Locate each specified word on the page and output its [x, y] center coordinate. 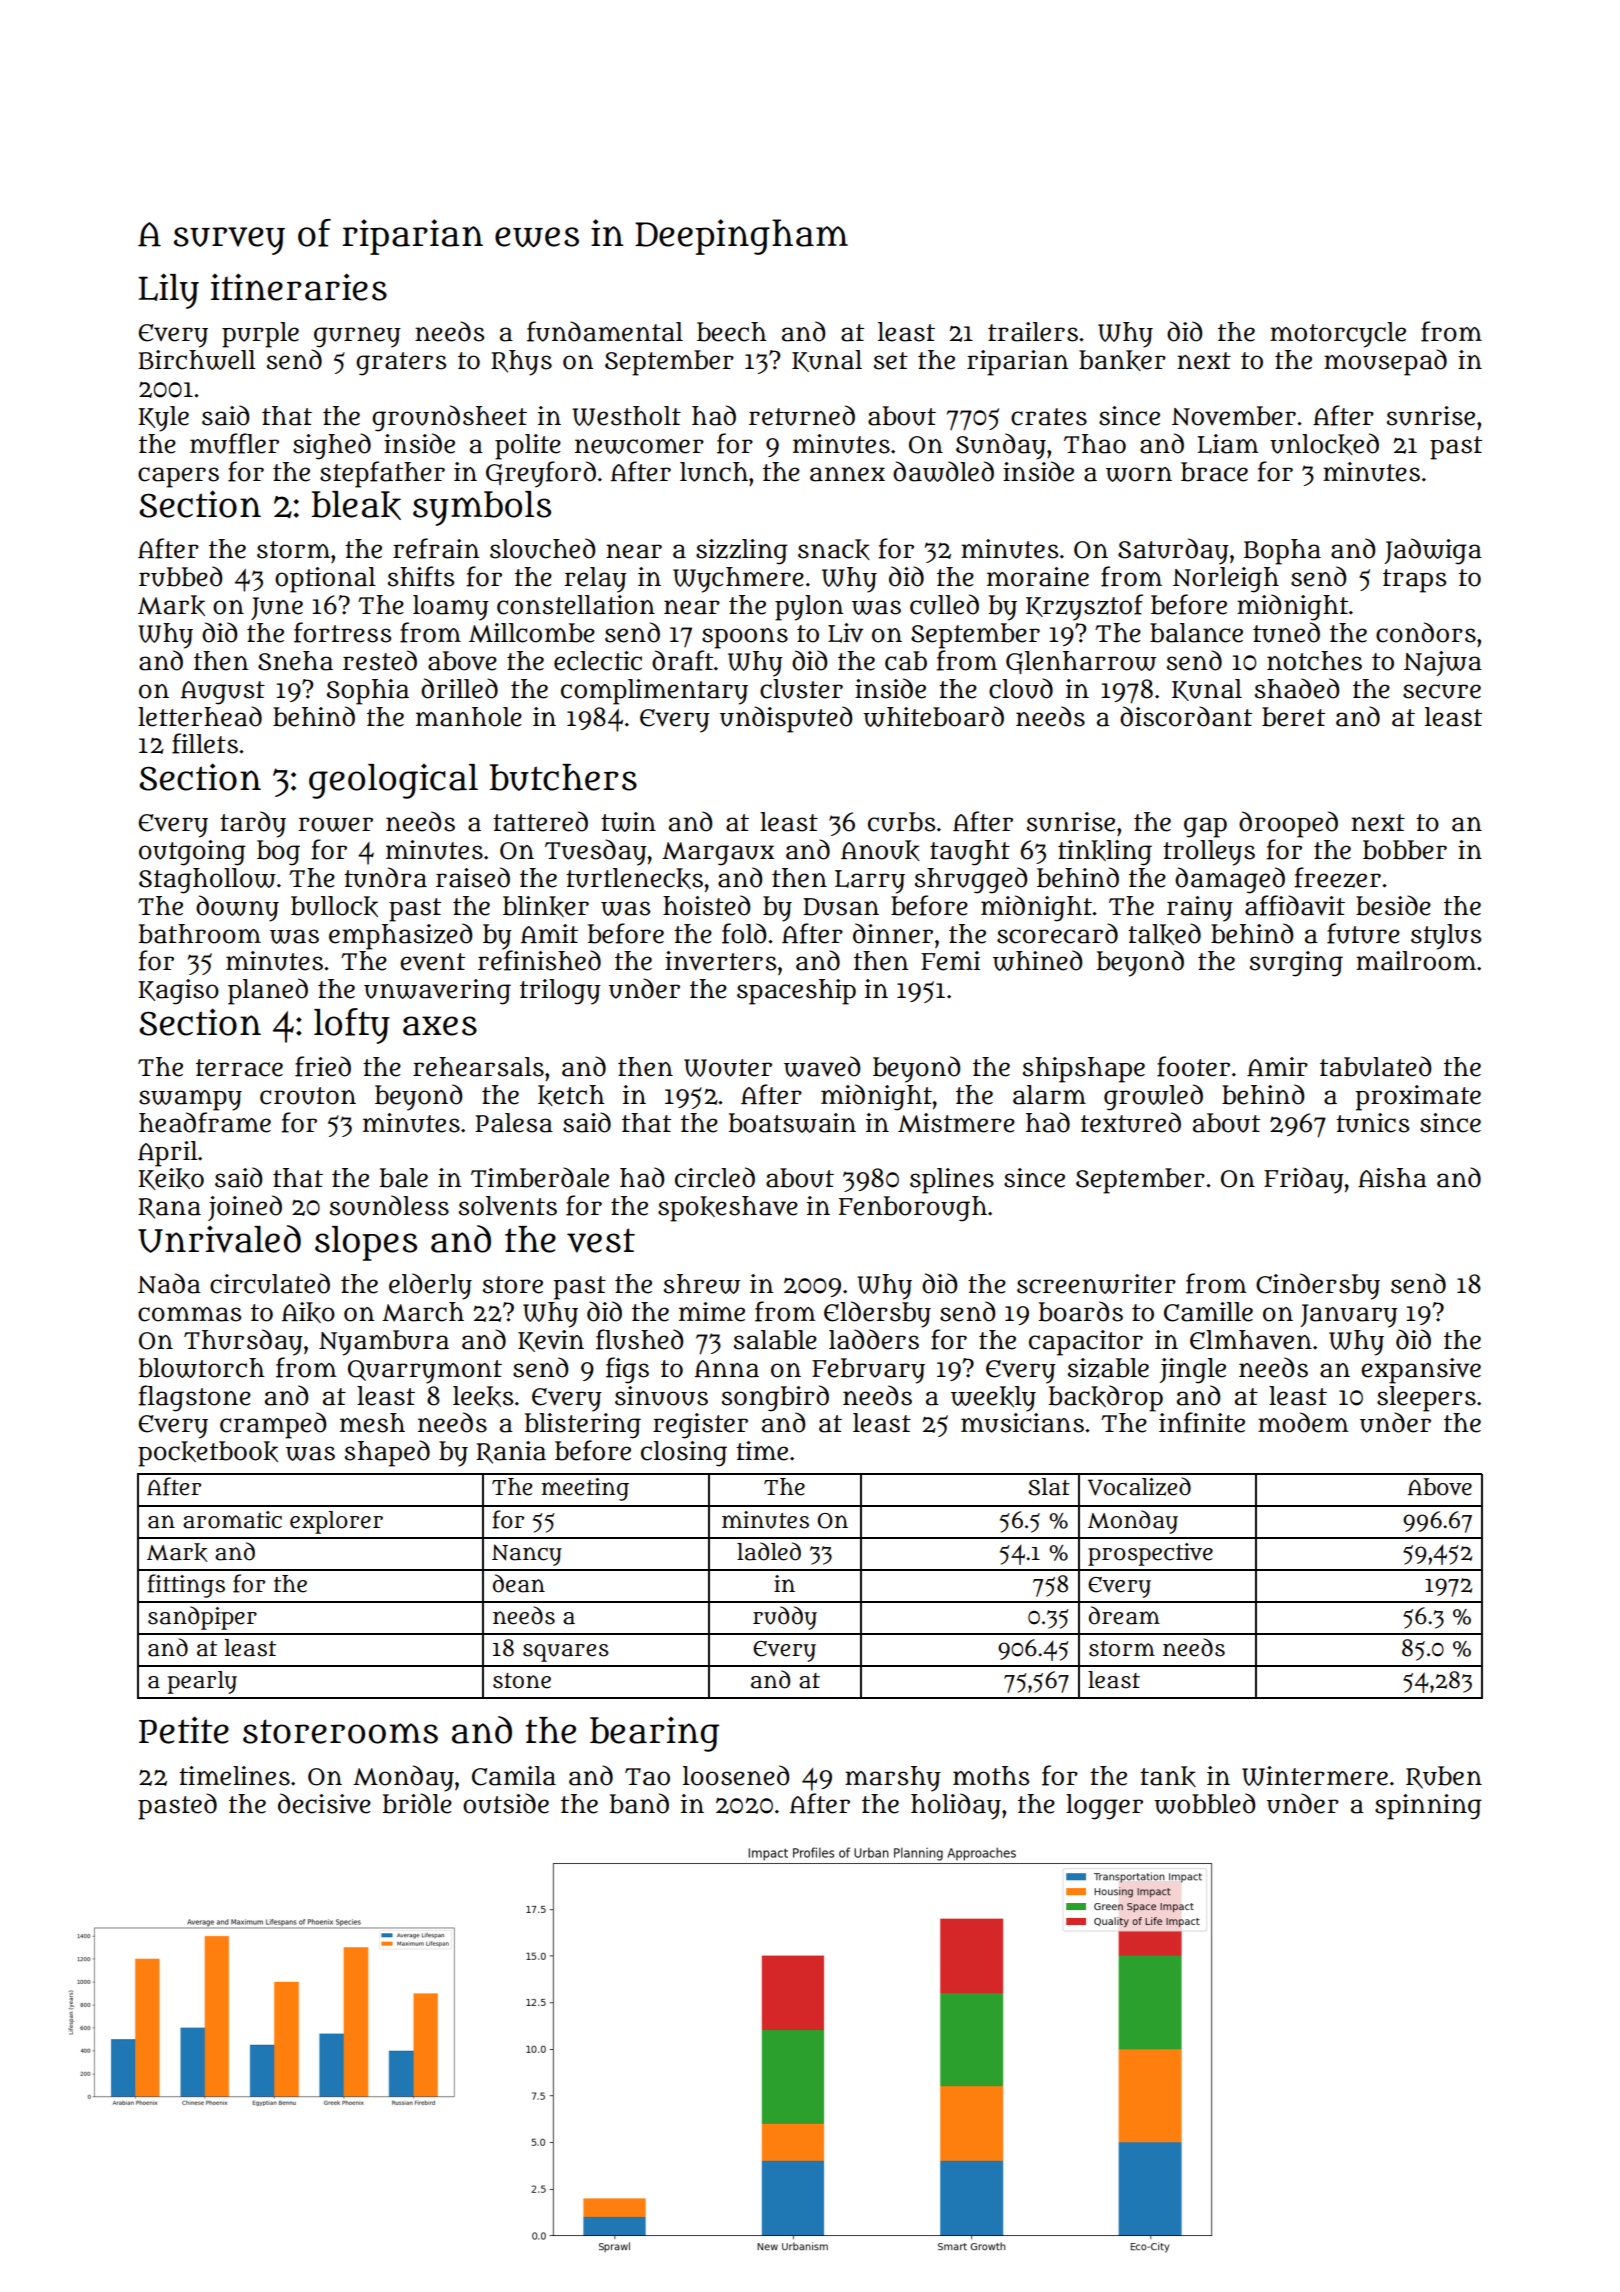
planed [268, 991]
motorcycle [1338, 335]
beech [731, 332]
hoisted [707, 905]
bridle [417, 1803]
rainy [1200, 909]
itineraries [299, 287]
